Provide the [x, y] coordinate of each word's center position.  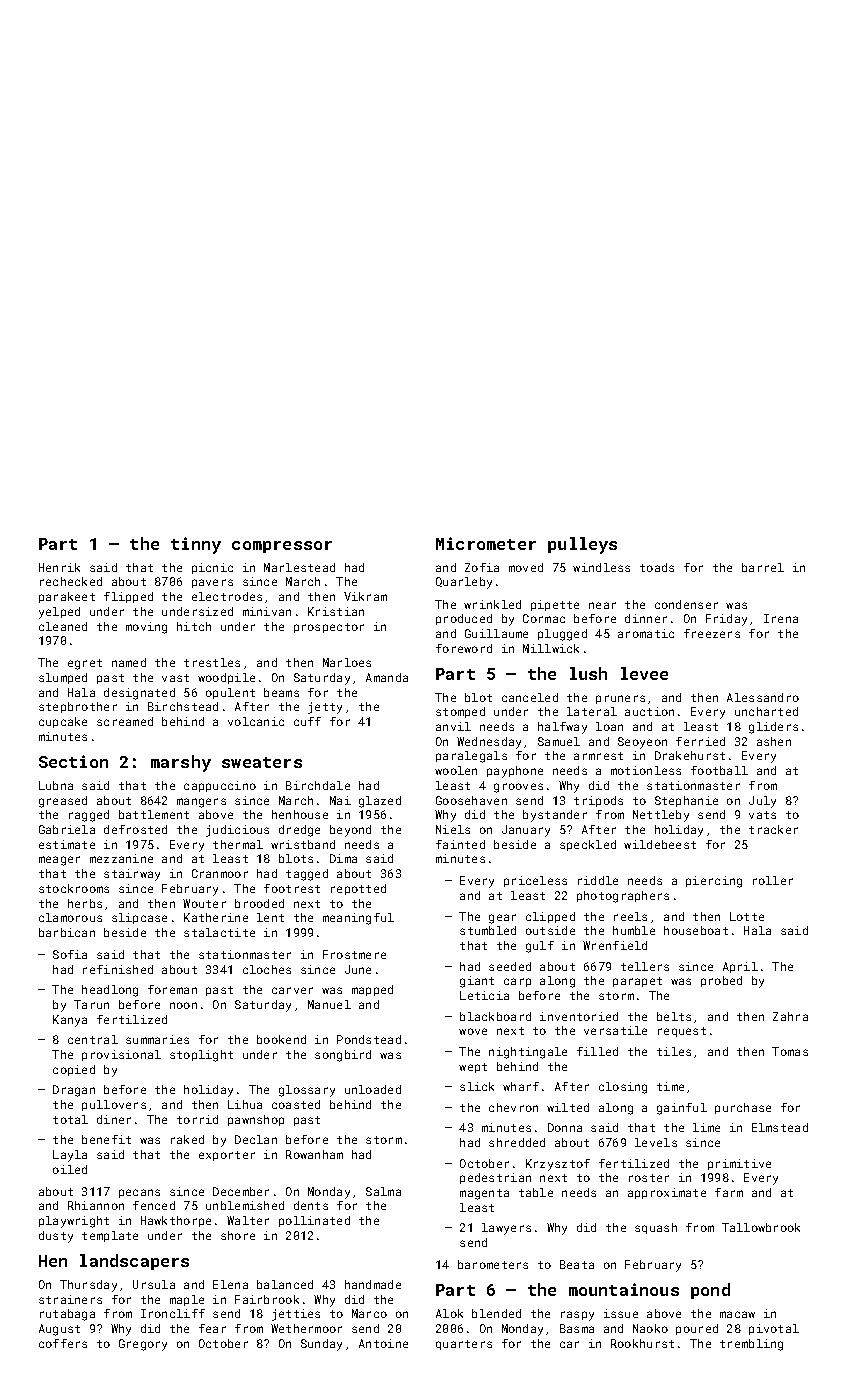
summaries [157, 1039]
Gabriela [67, 829]
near [602, 605]
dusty [56, 1237]
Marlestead [299, 567]
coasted [296, 1104]
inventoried [579, 1016]
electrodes [227, 596]
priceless [535, 881]
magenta [484, 1194]
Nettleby [661, 816]
